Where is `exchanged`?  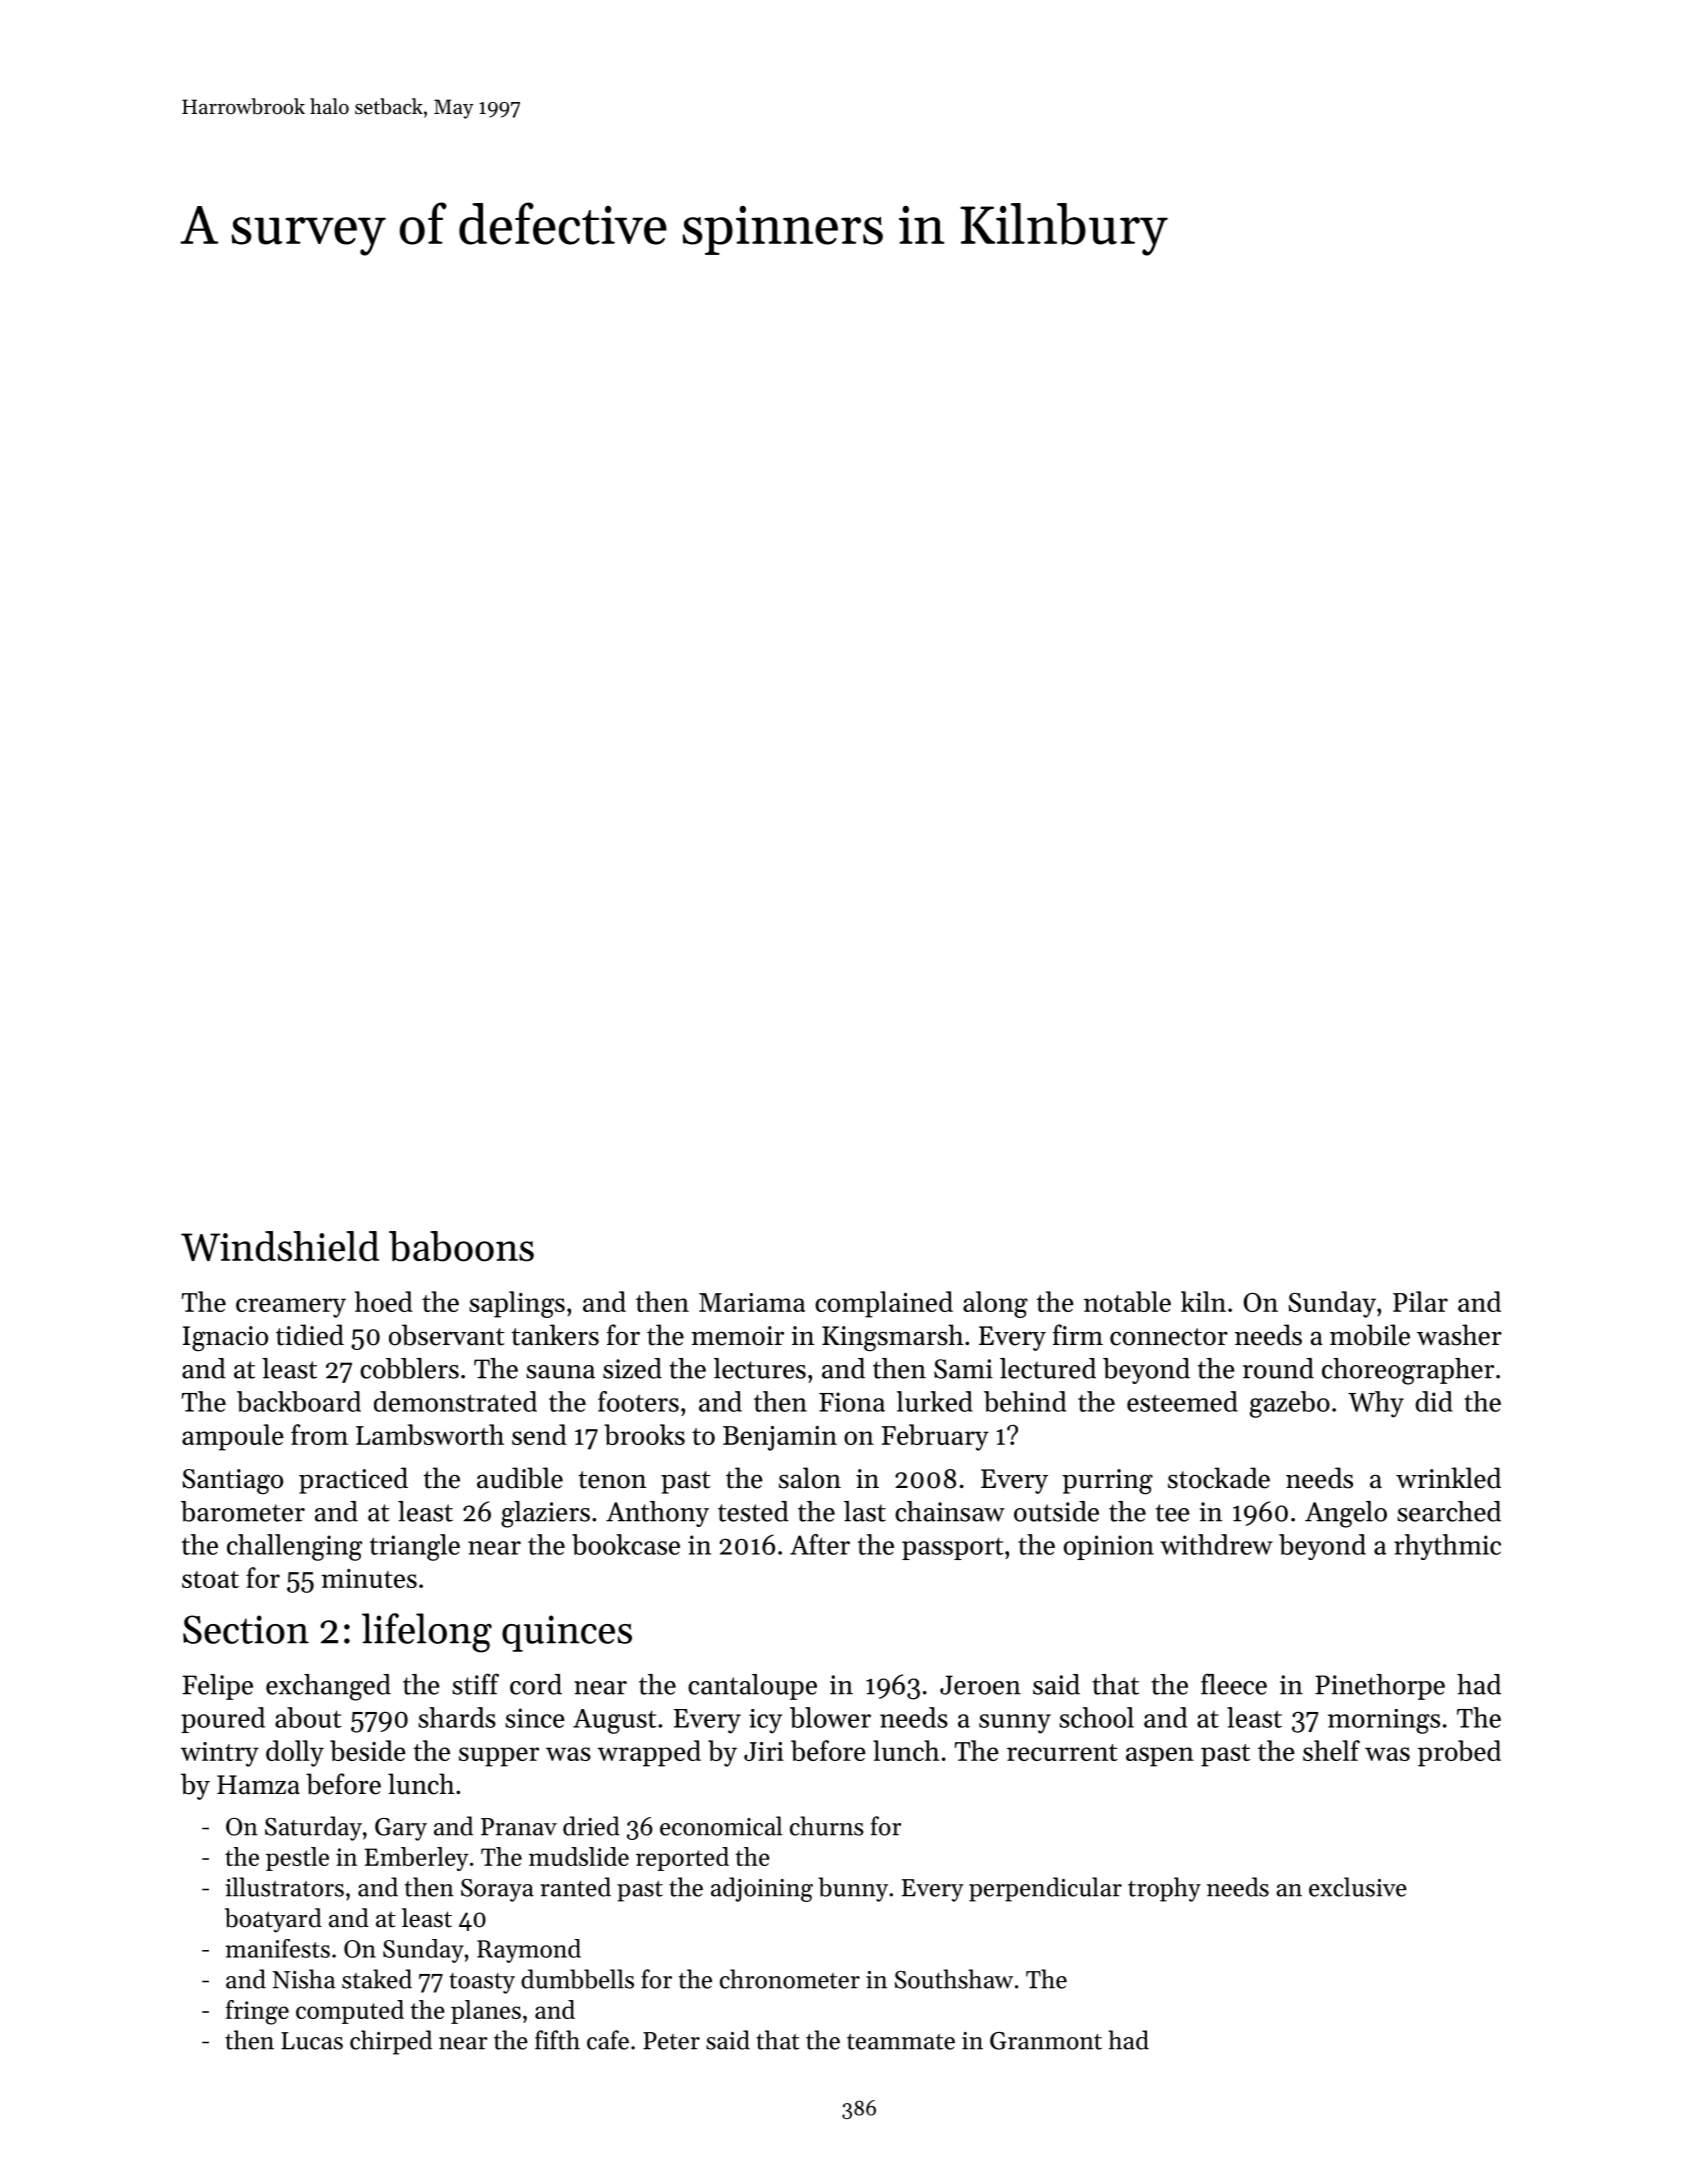 exchanged is located at coordinates (328, 1687).
